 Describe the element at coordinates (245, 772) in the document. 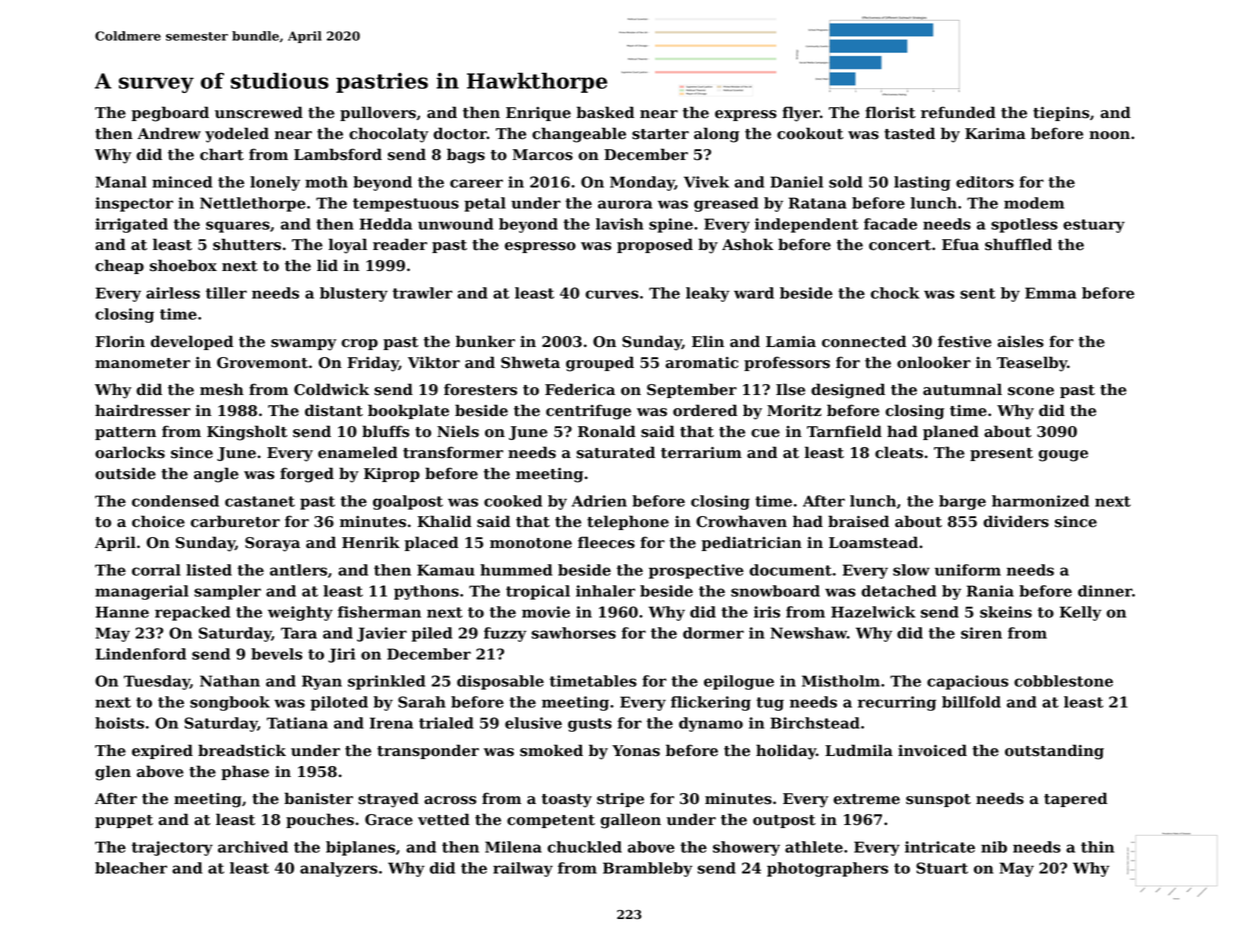

I see `phase` at that location.
